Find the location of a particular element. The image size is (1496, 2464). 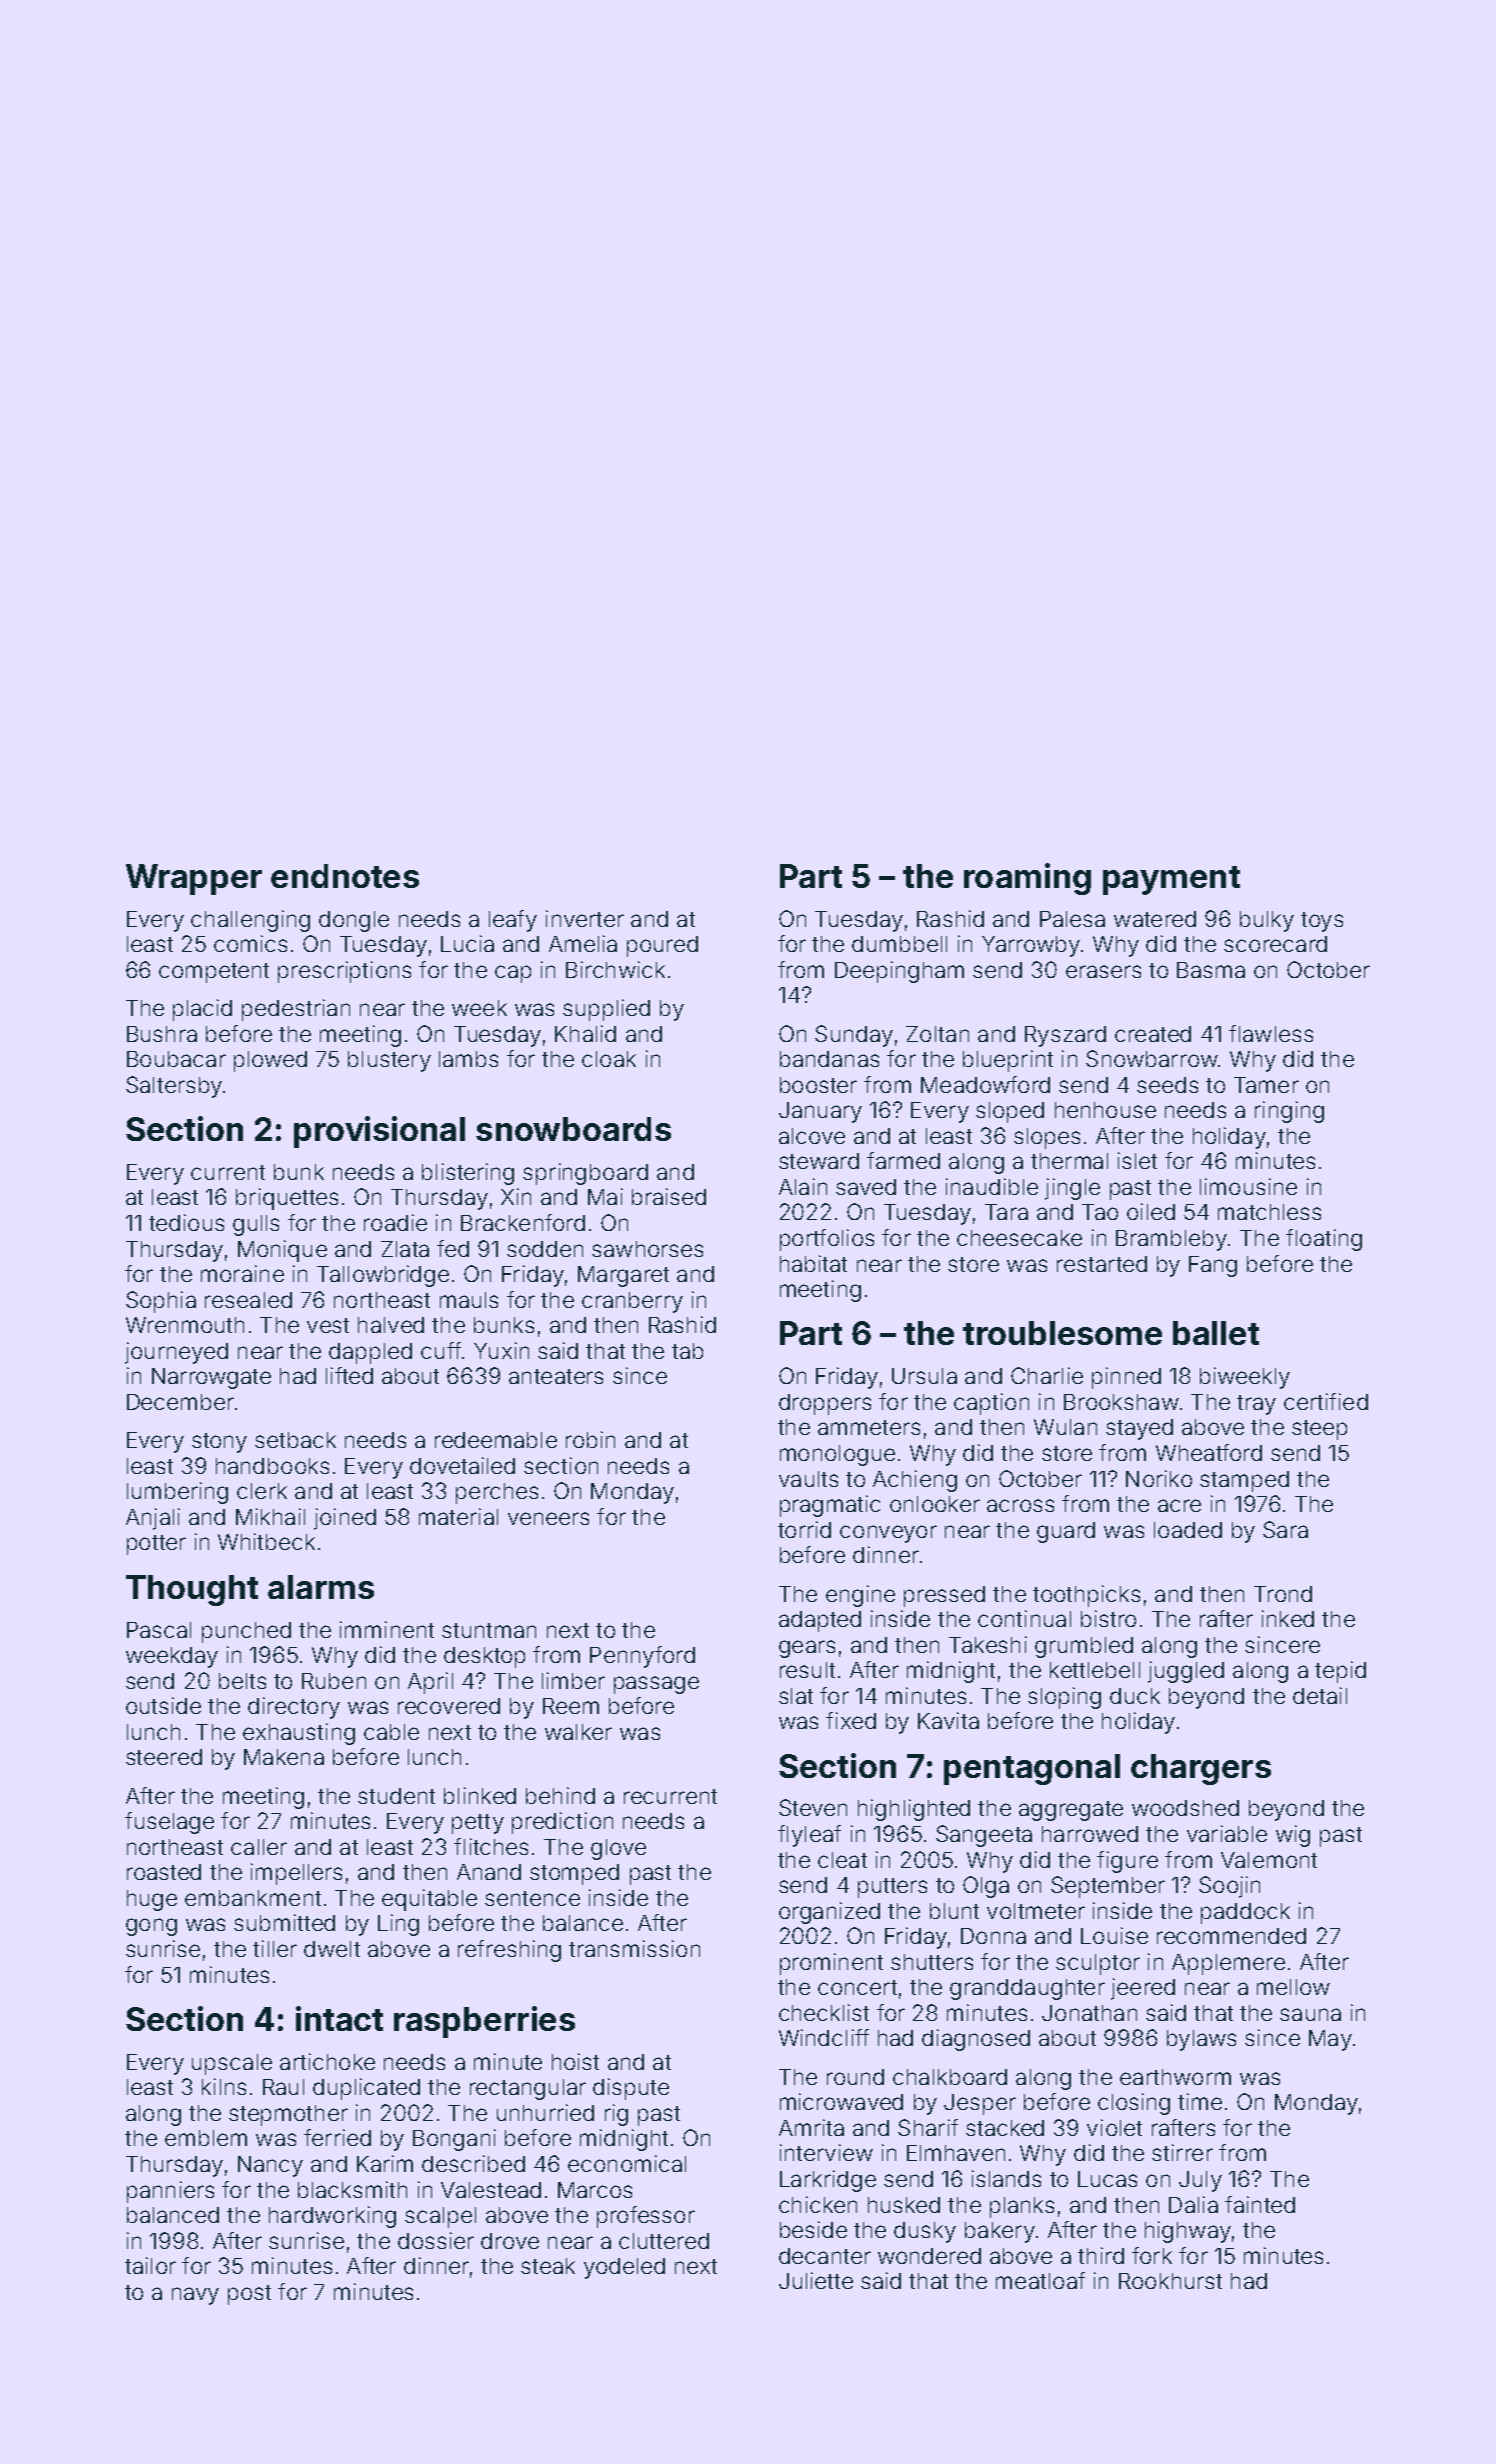

Juliette is located at coordinates (816, 2280).
